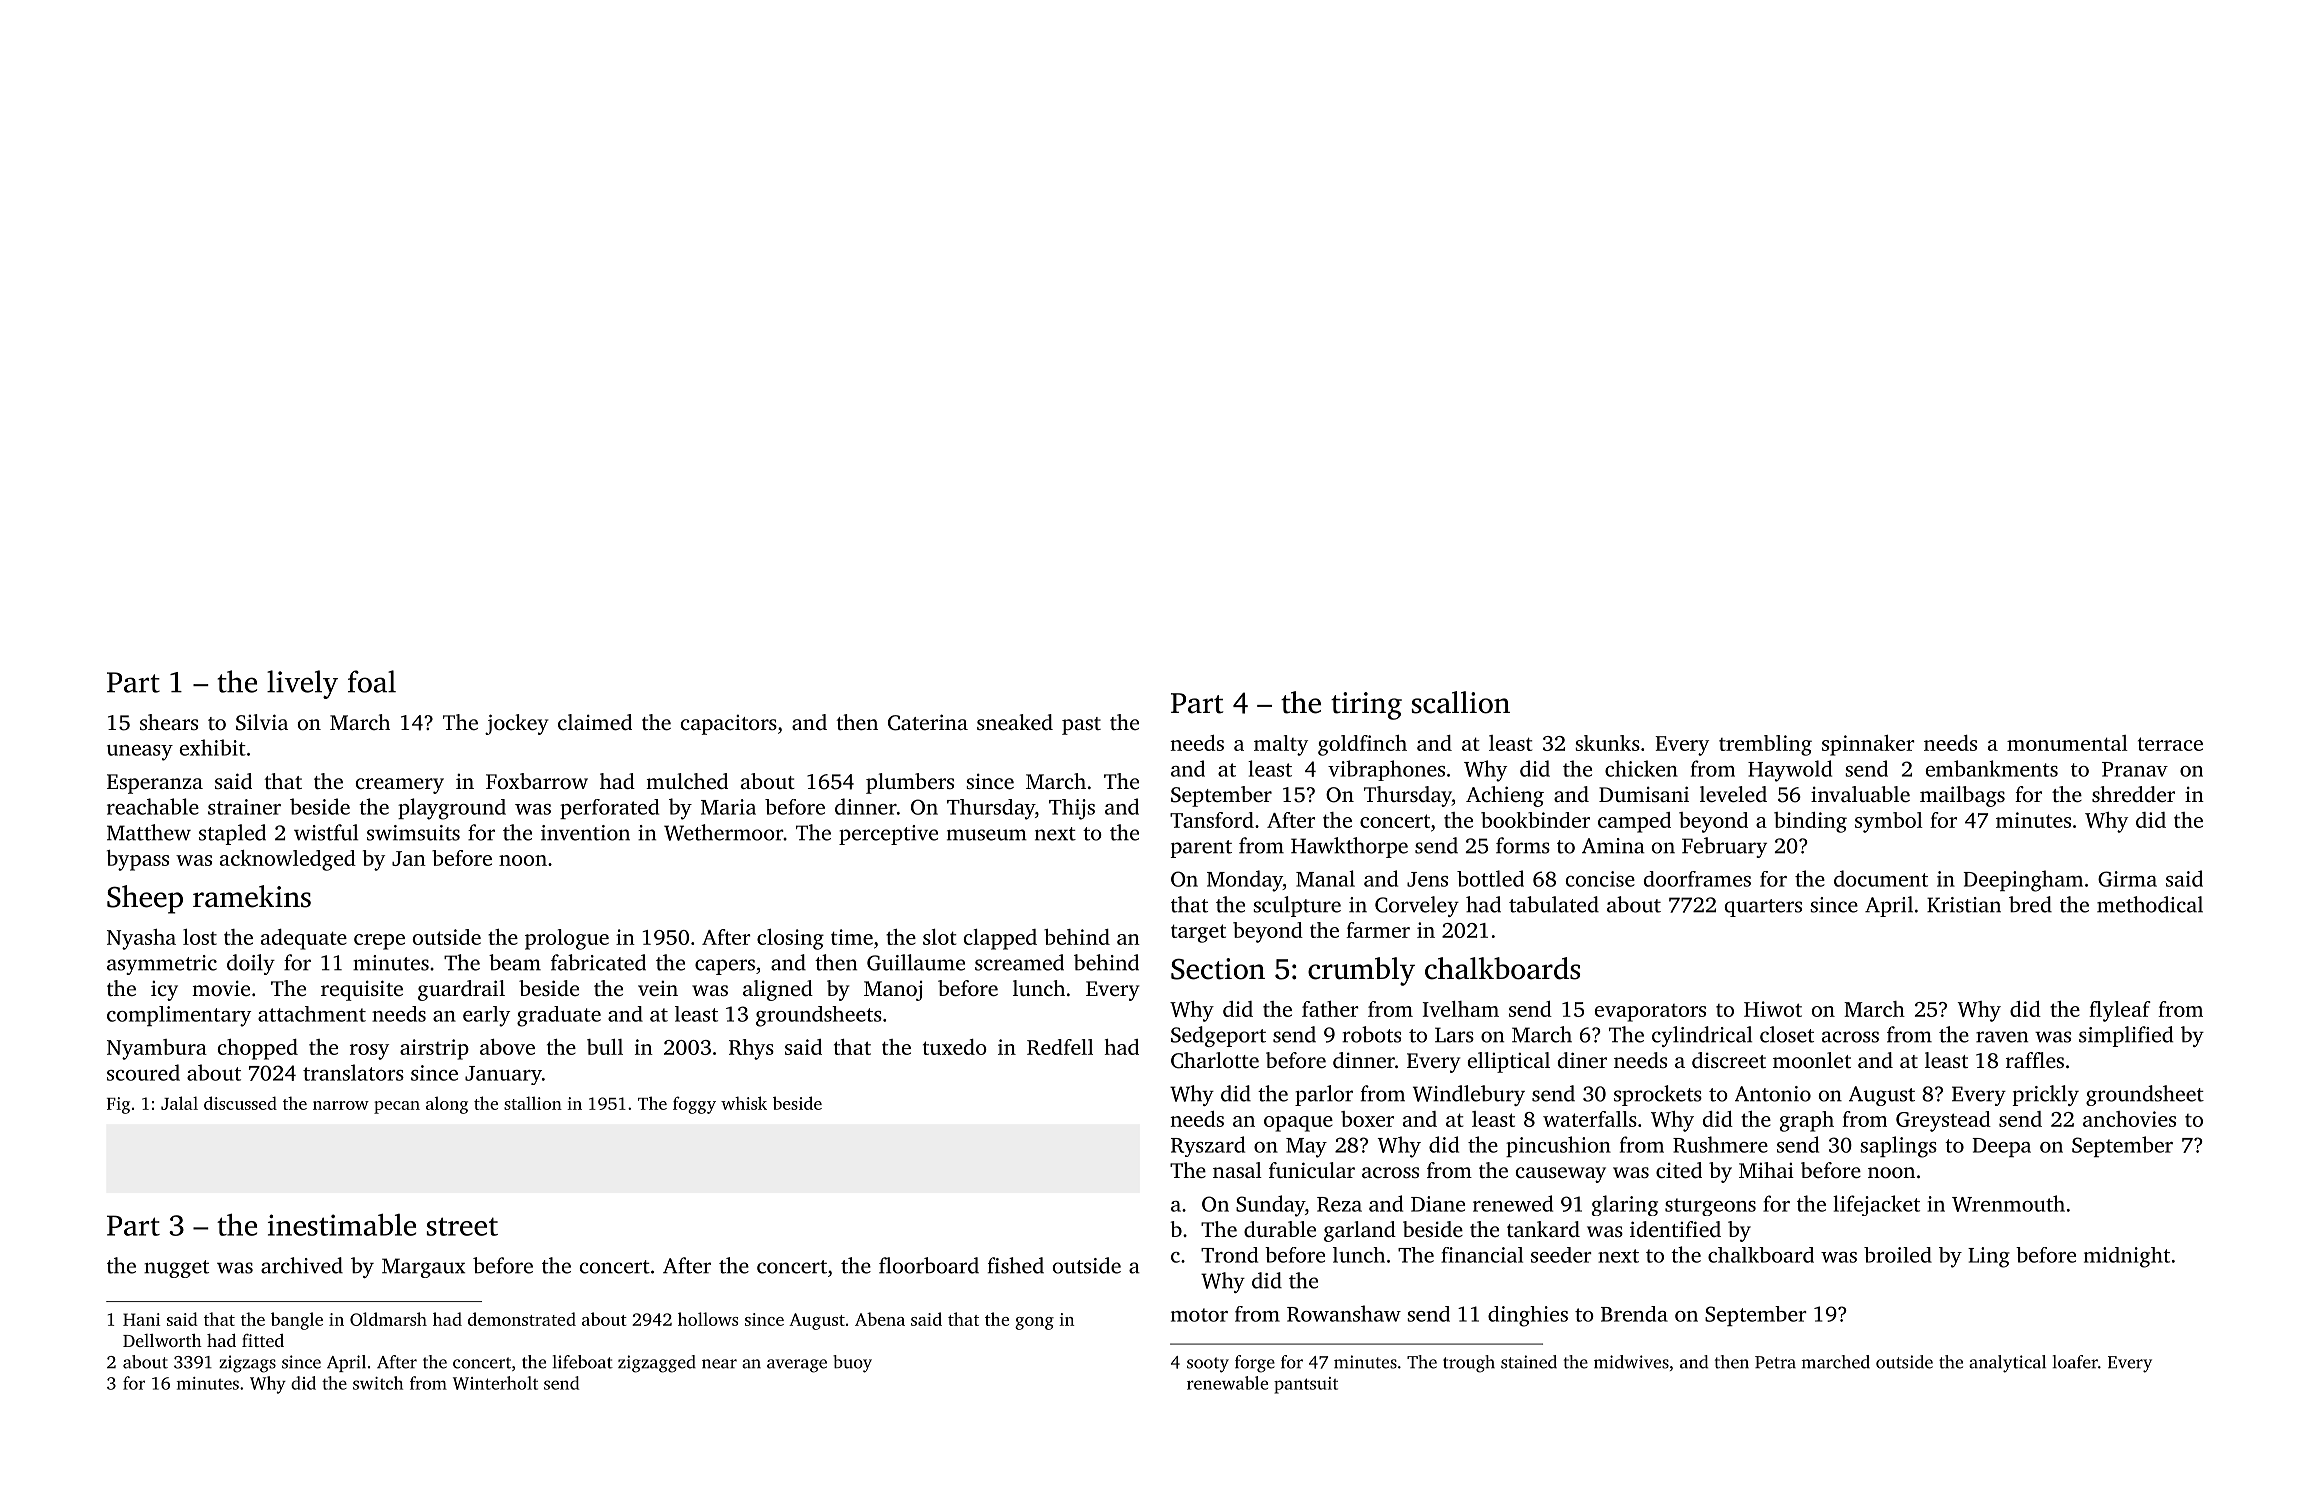  I want to click on translators, so click(353, 1072).
